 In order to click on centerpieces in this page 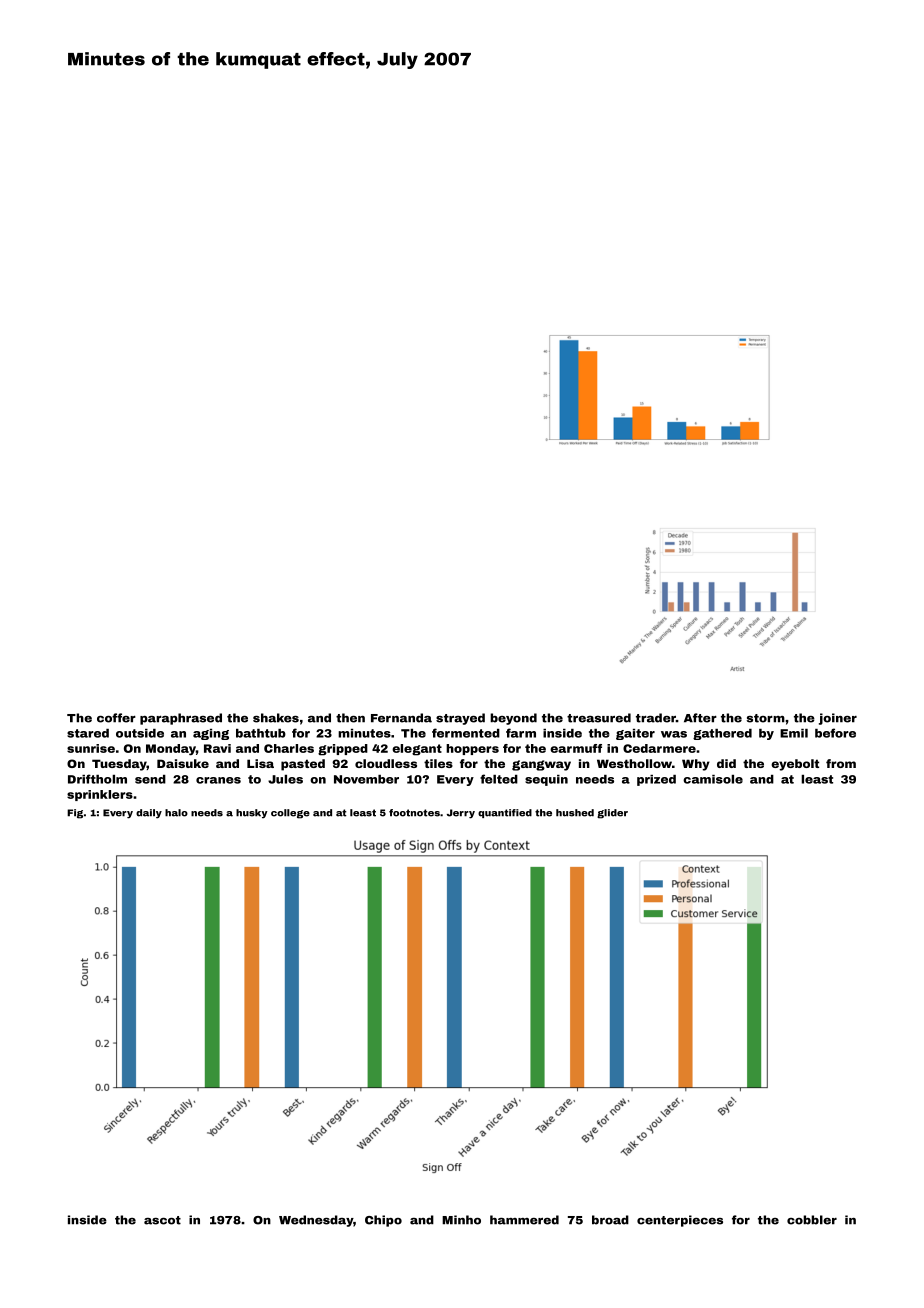, I will do `click(680, 1221)`.
